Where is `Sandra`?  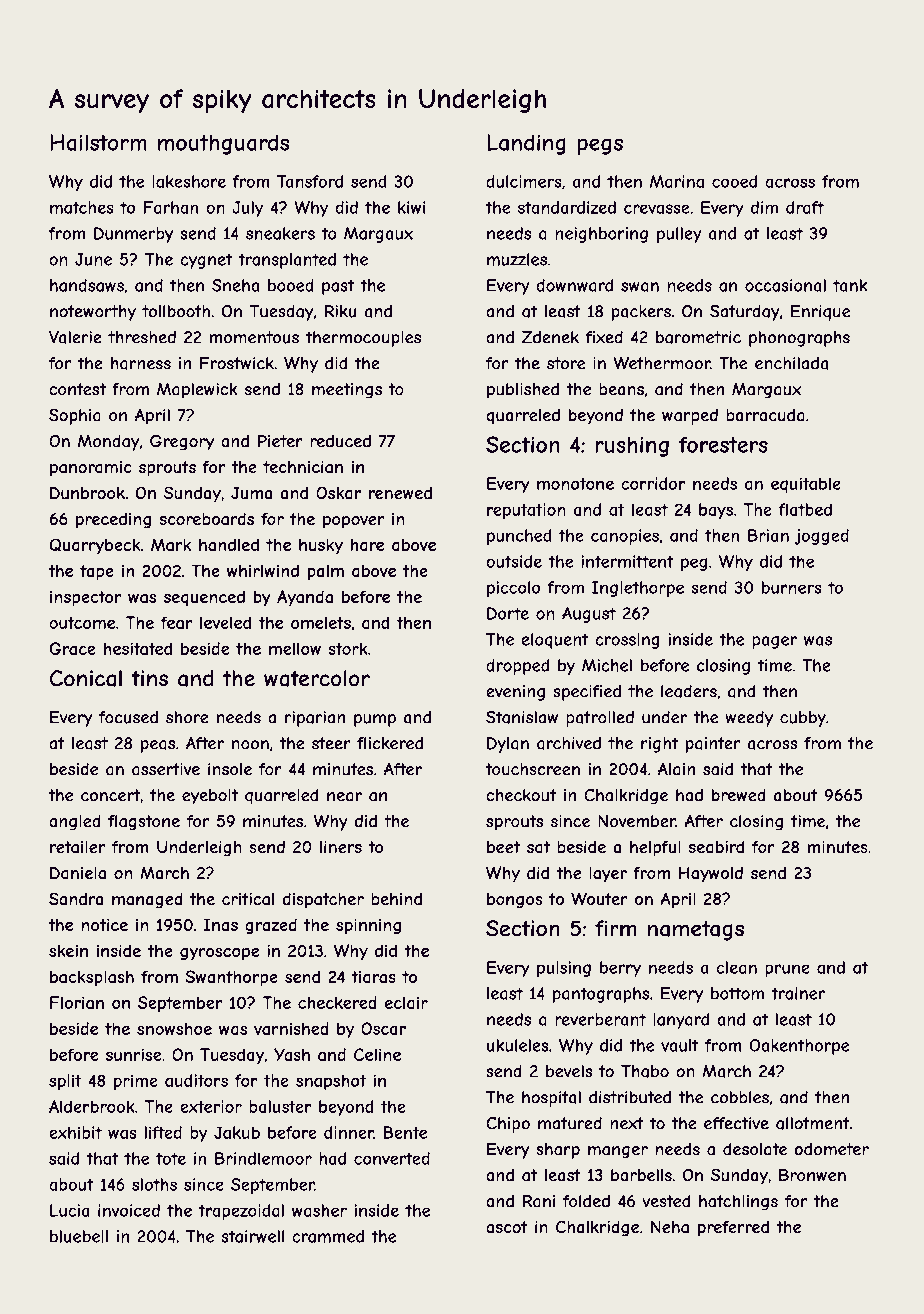
Sandra is located at coordinates (76, 899).
